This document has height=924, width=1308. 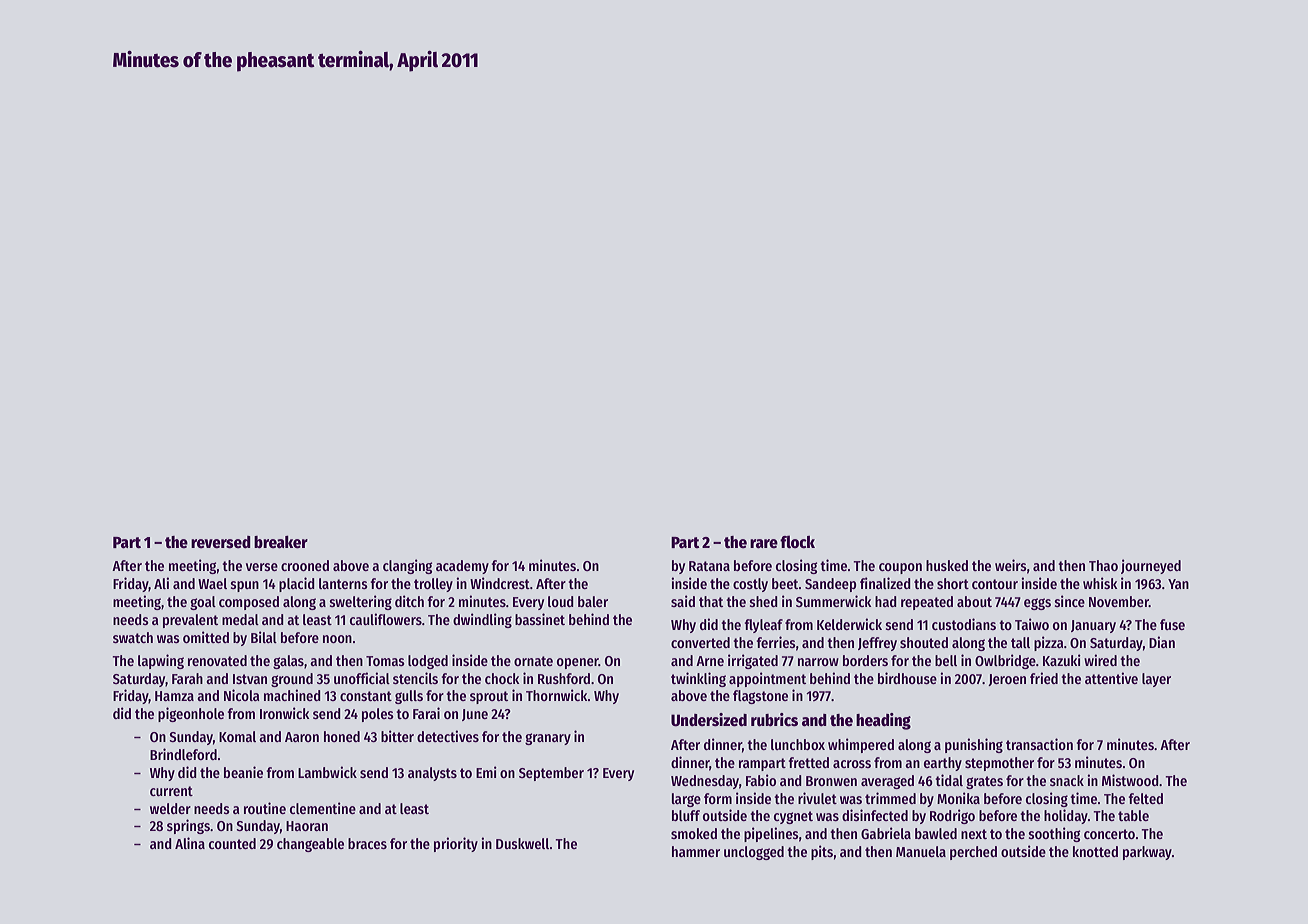 I want to click on Yan, so click(x=1178, y=584).
